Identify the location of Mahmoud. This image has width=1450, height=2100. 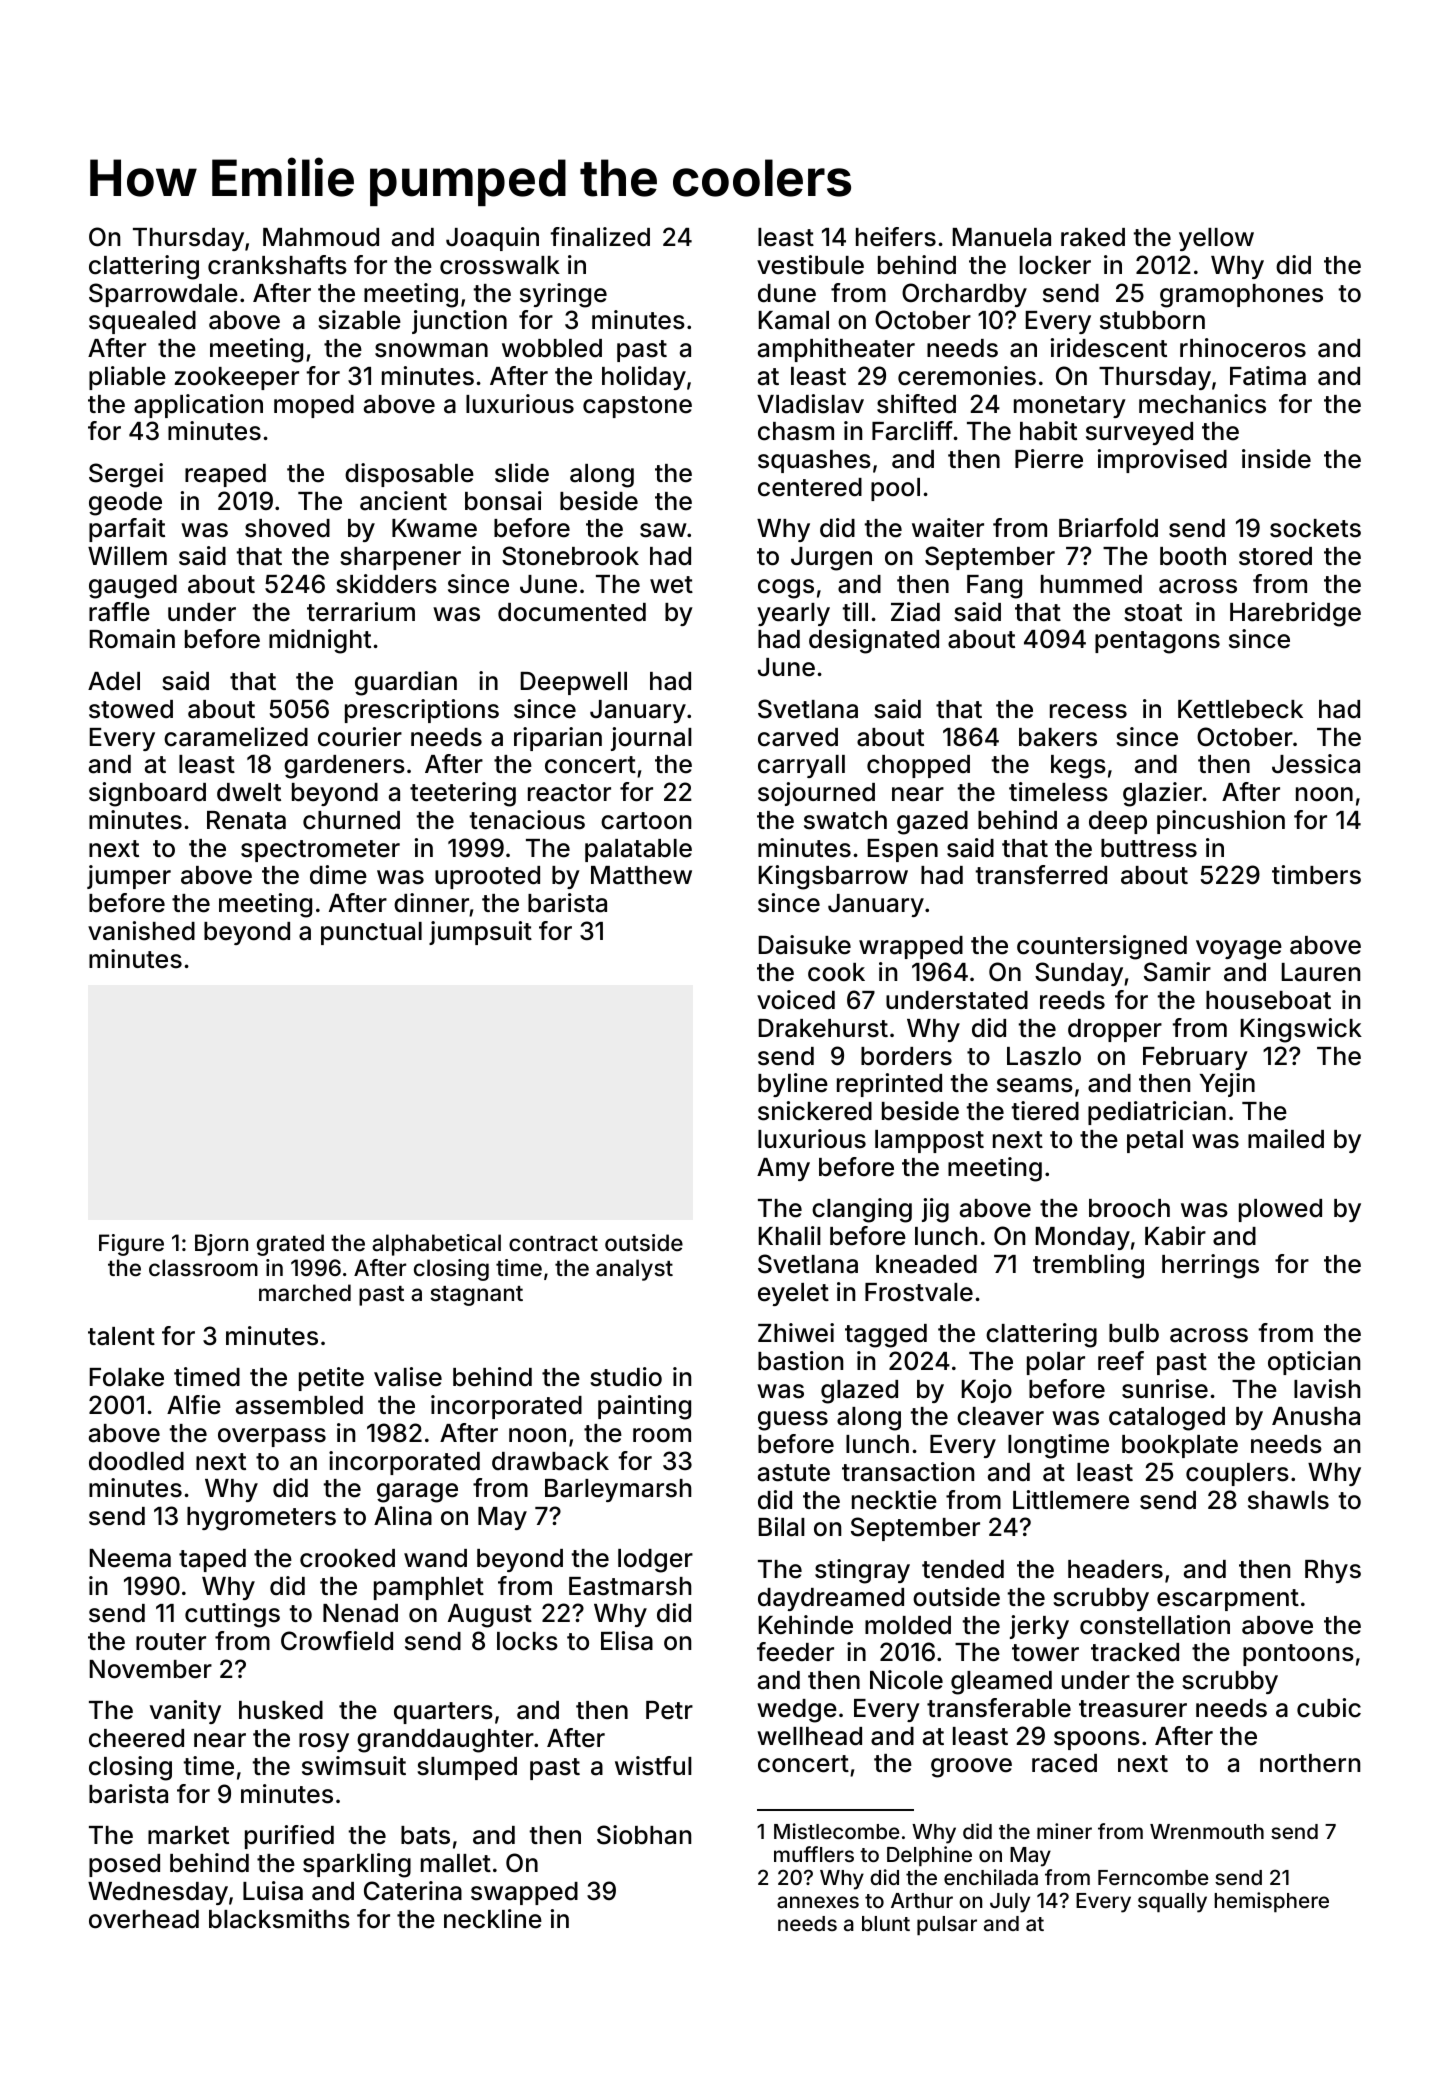
(321, 237).
